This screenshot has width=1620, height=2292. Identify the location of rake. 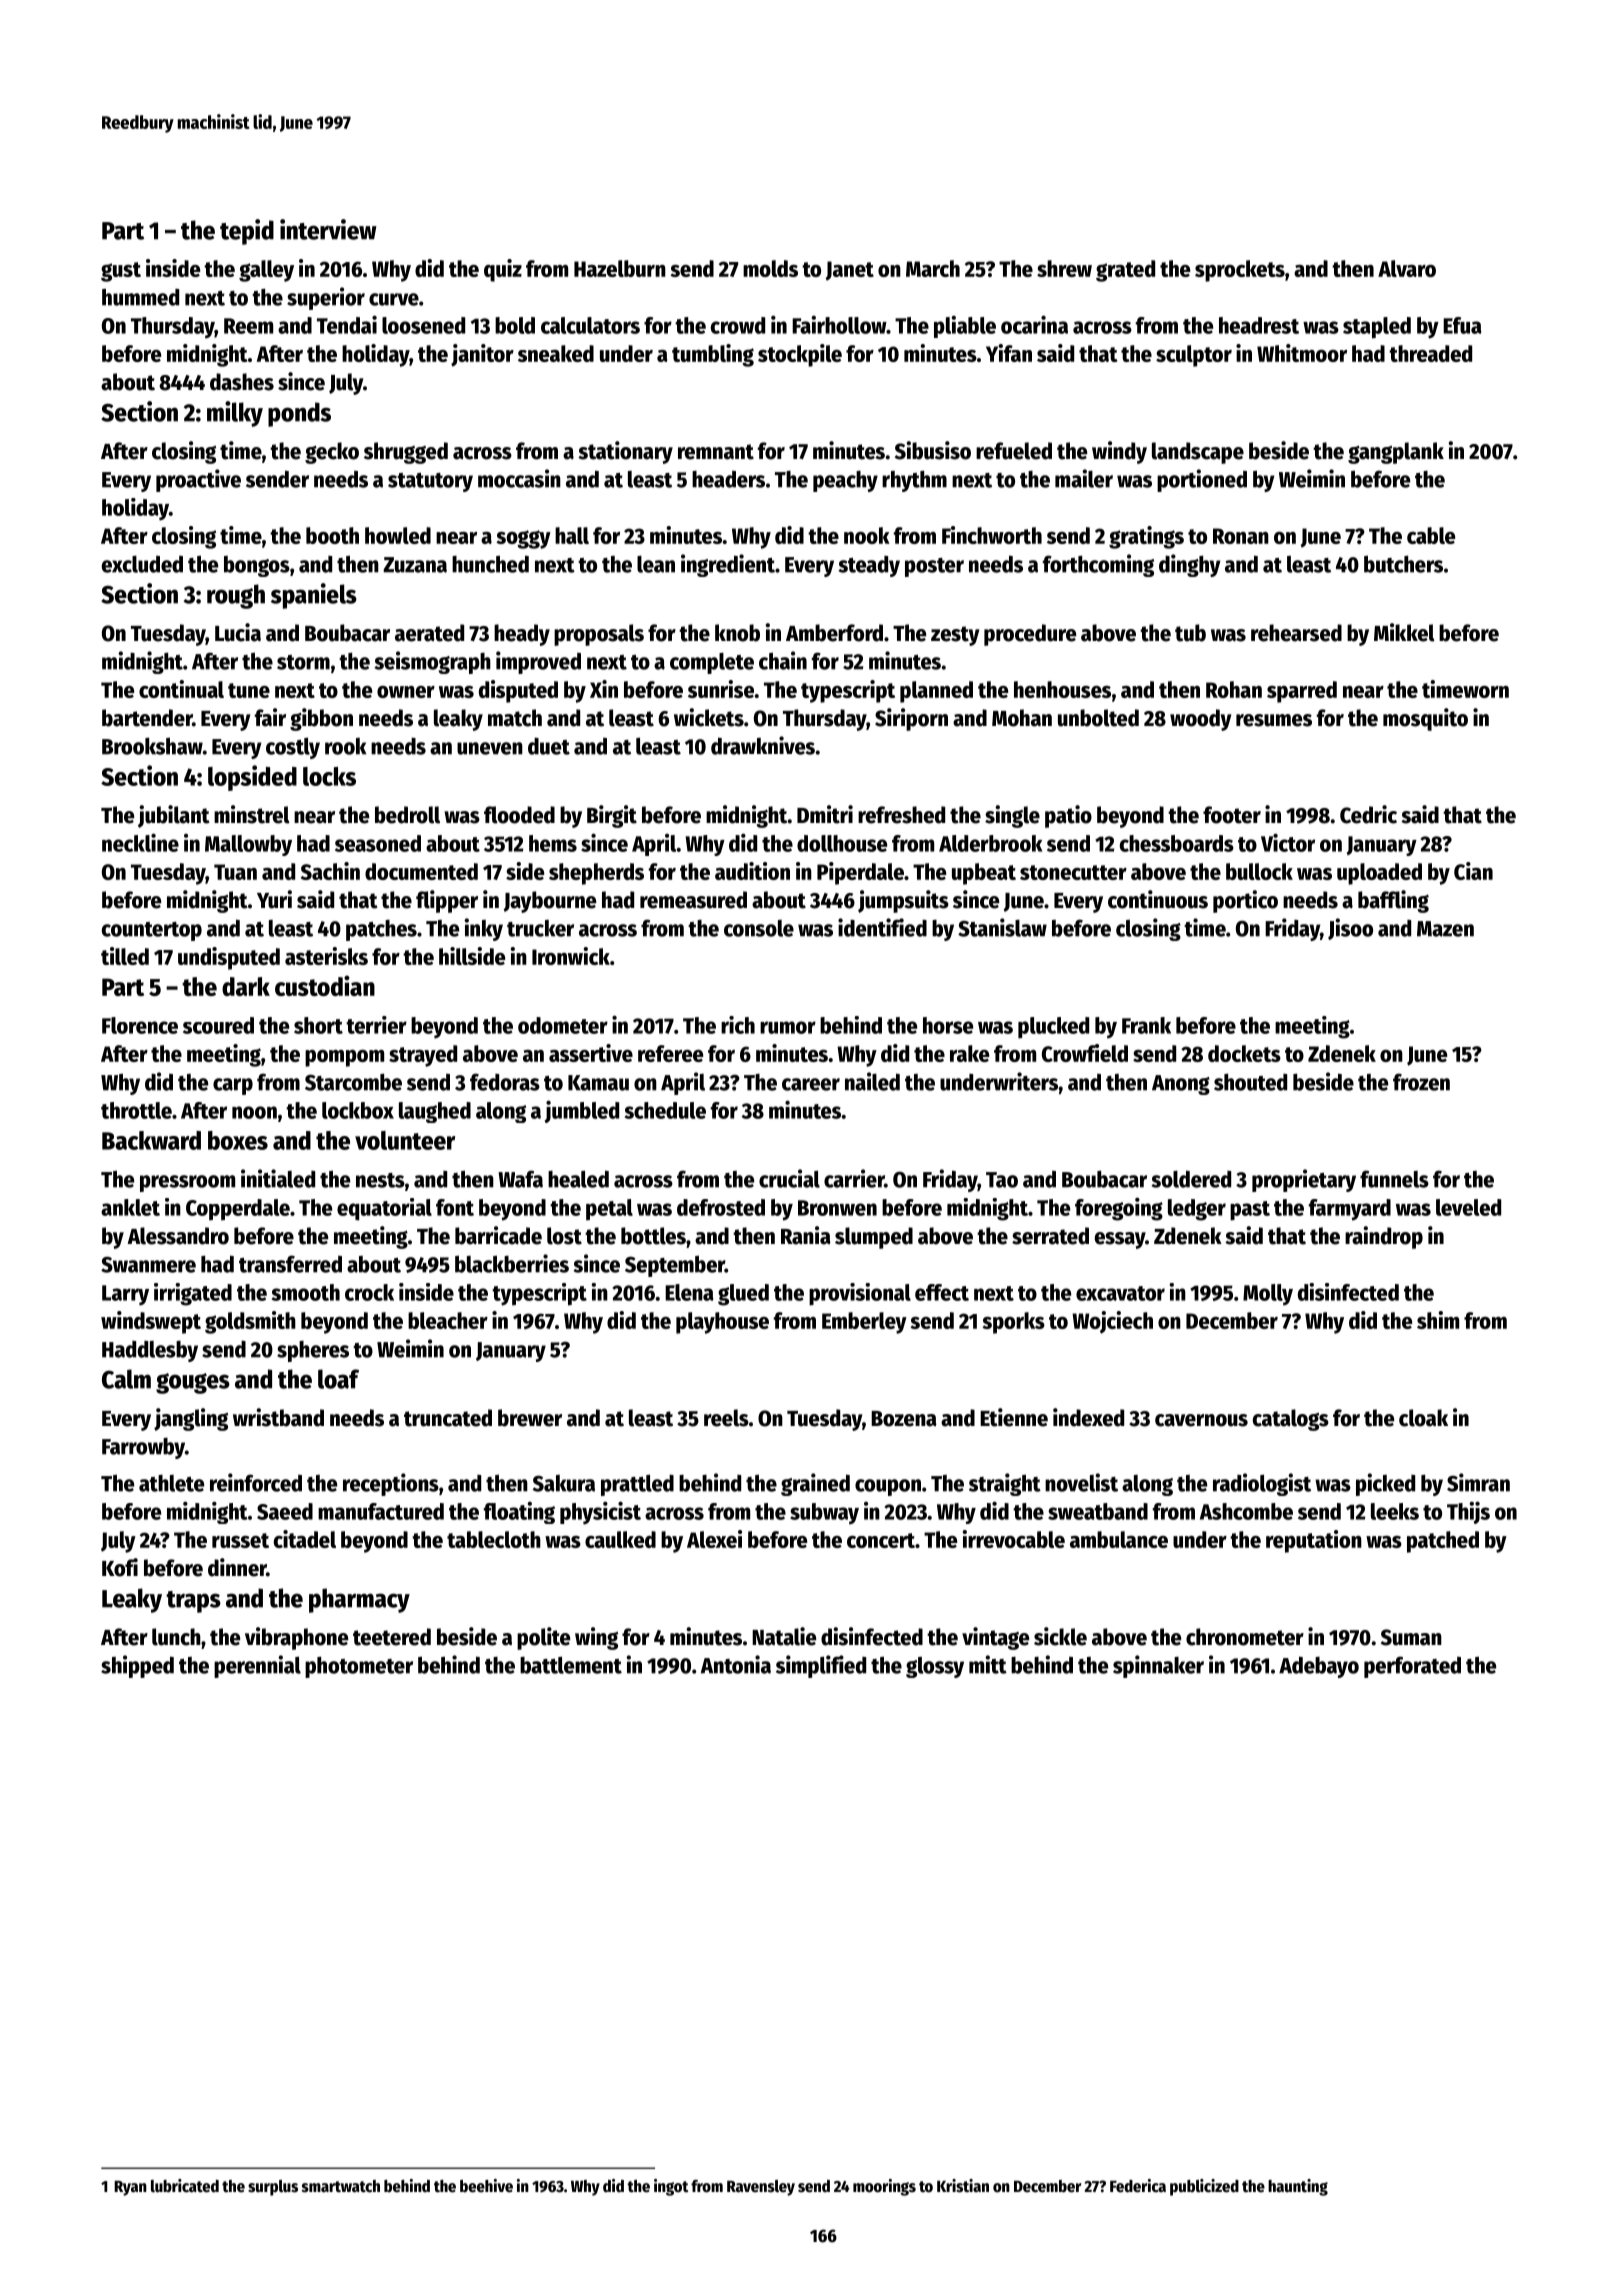
(969, 1053).
